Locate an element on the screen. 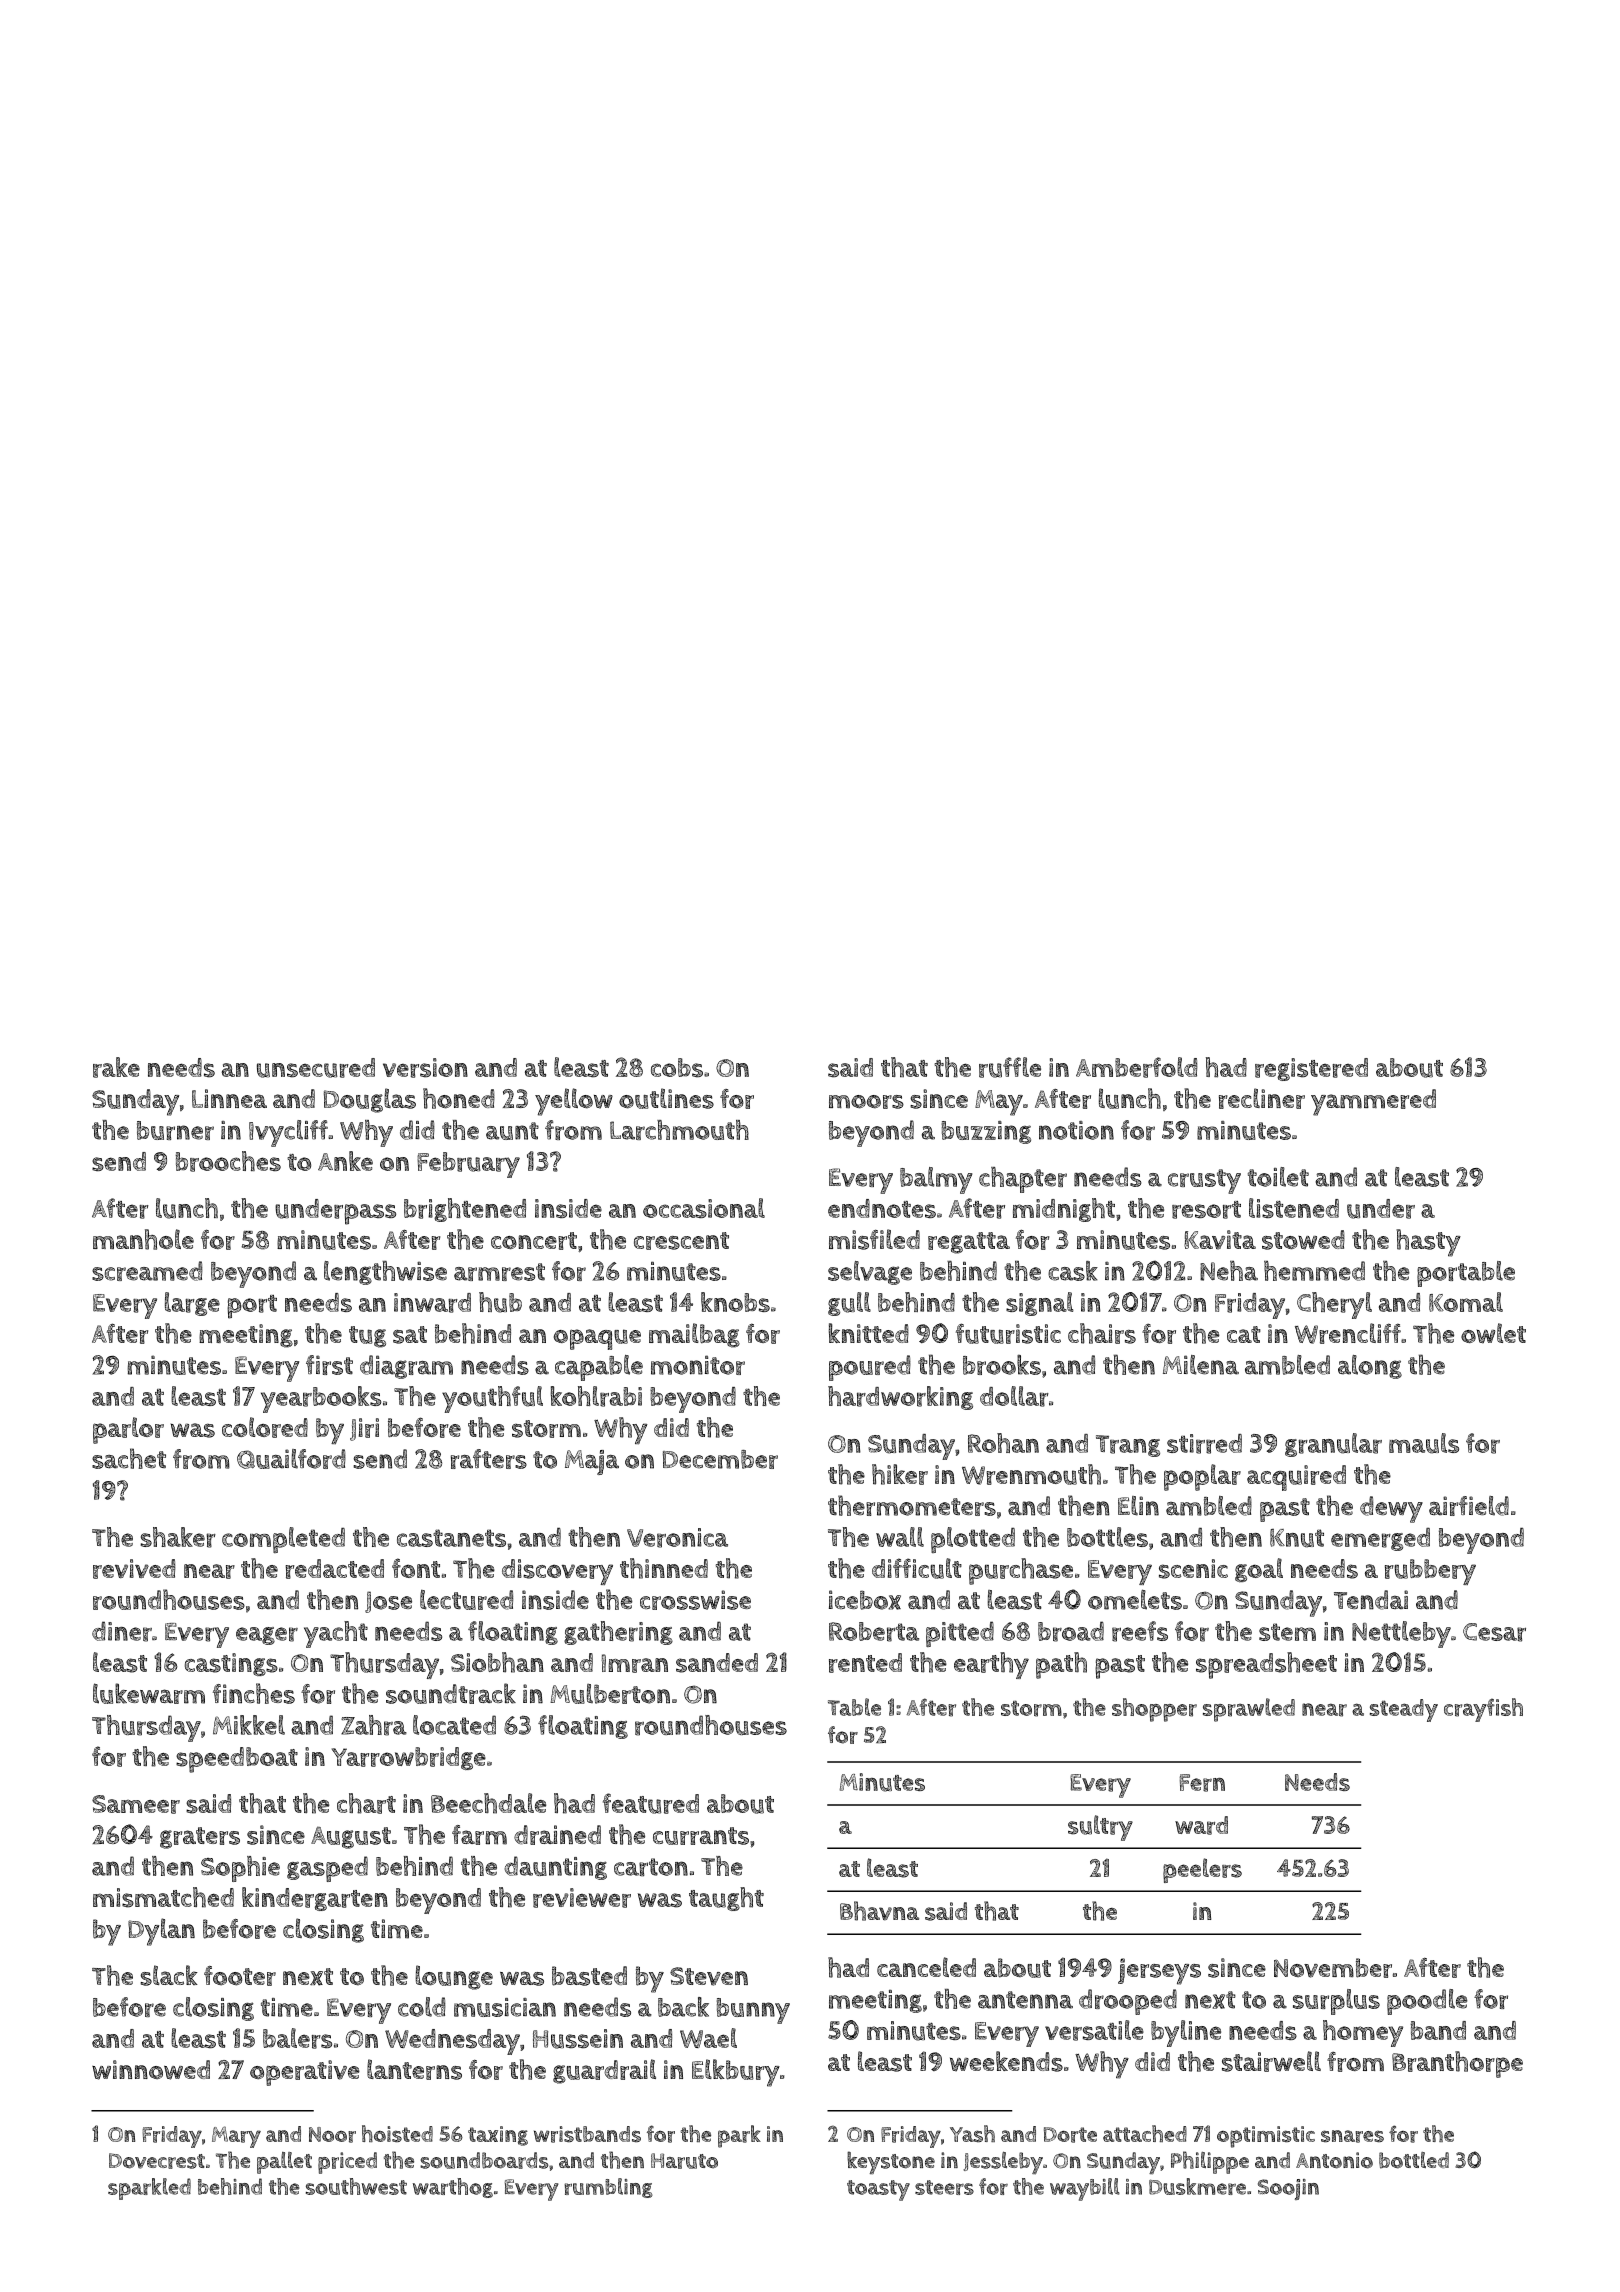  gull is located at coordinates (849, 1304).
